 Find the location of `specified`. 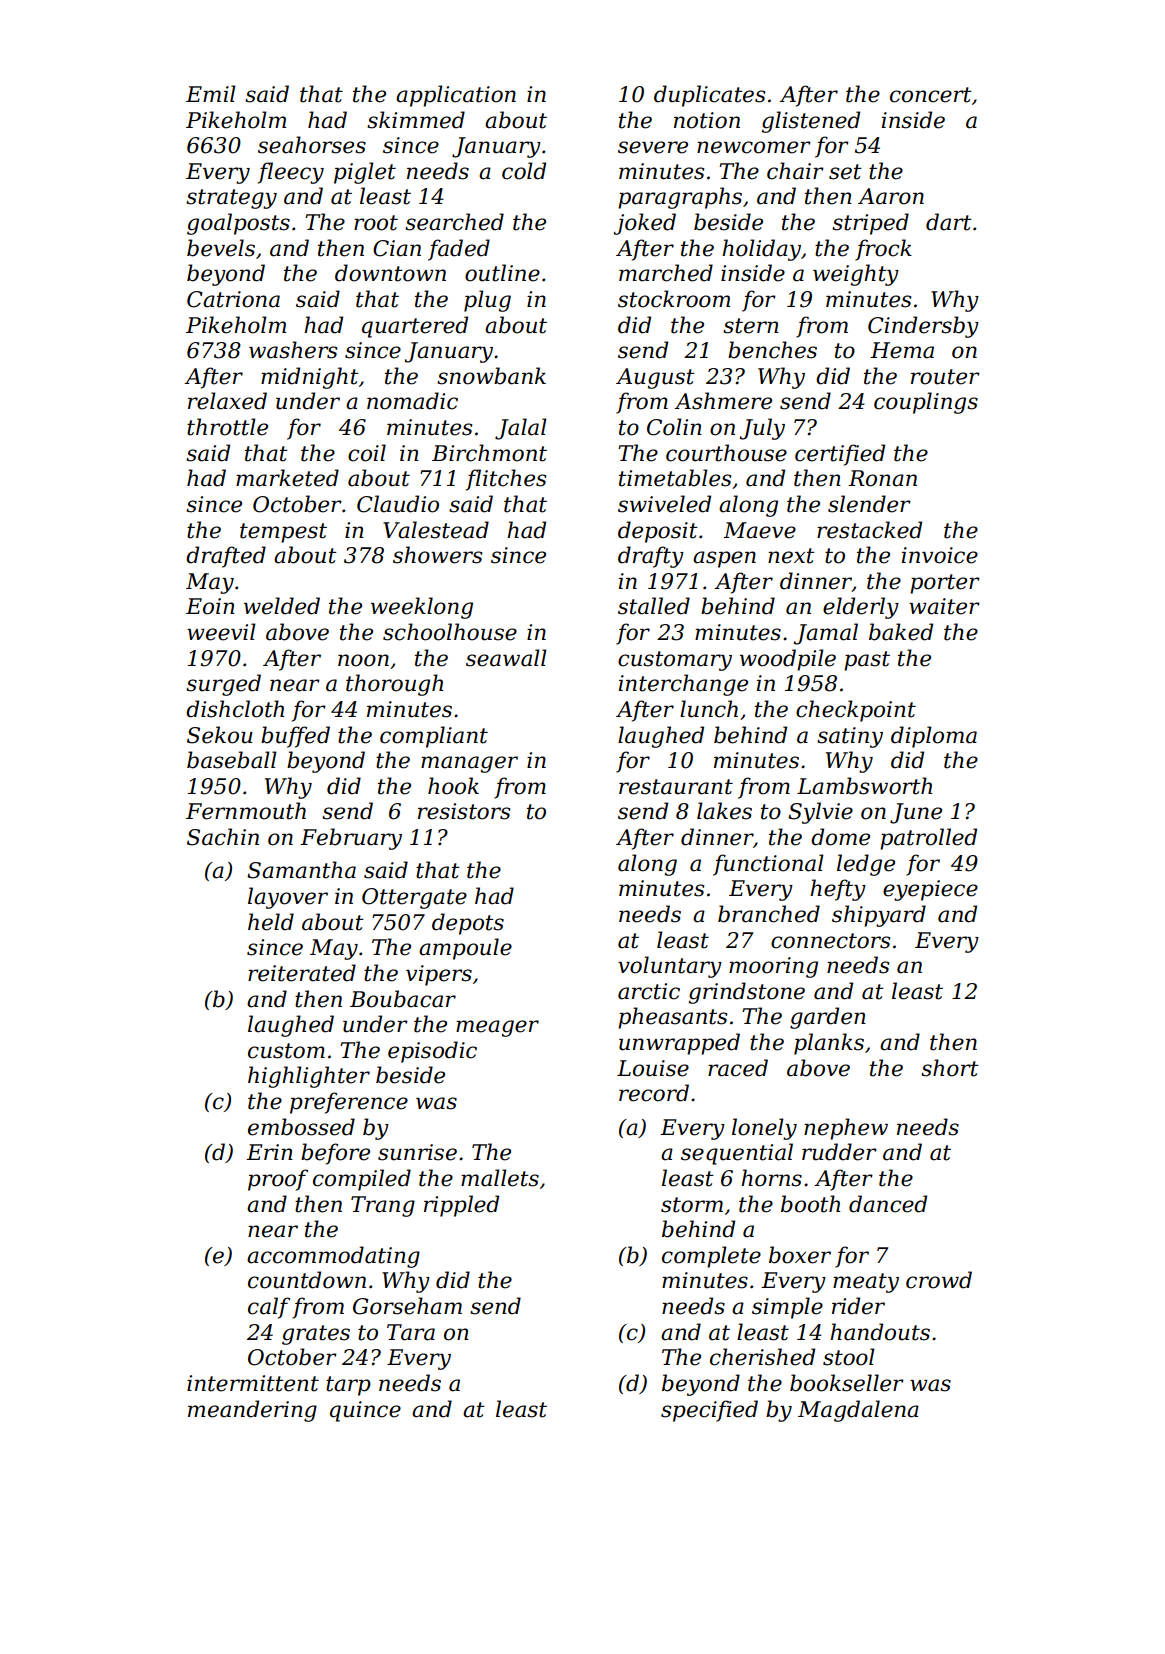

specified is located at coordinates (709, 1411).
